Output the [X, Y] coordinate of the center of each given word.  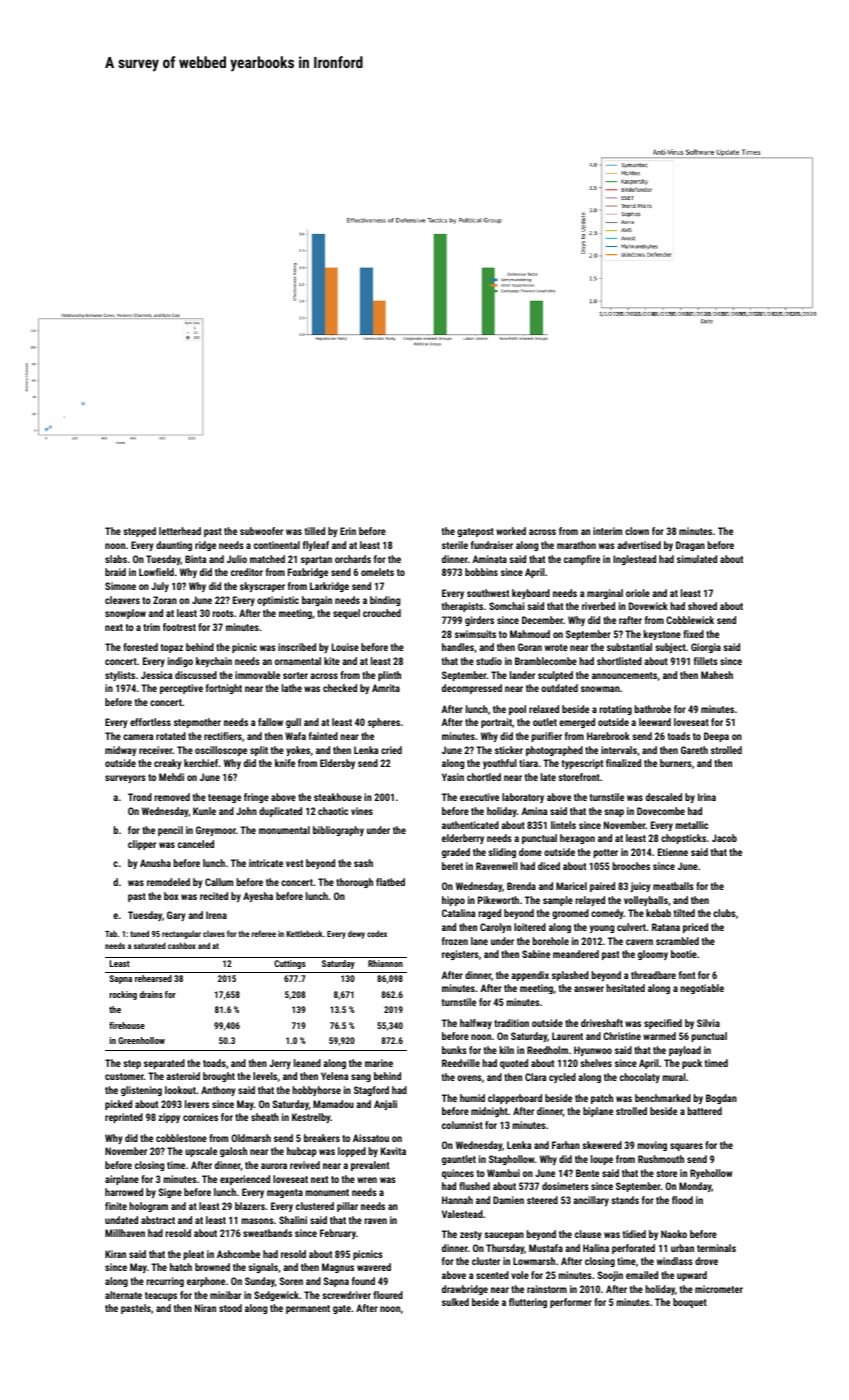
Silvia [708, 1023]
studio [489, 661]
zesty [471, 1235]
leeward [655, 722]
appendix [530, 976]
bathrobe [653, 709]
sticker [509, 750]
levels [265, 1076]
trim [151, 627]
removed [172, 797]
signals [263, 1268]
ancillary [591, 1201]
